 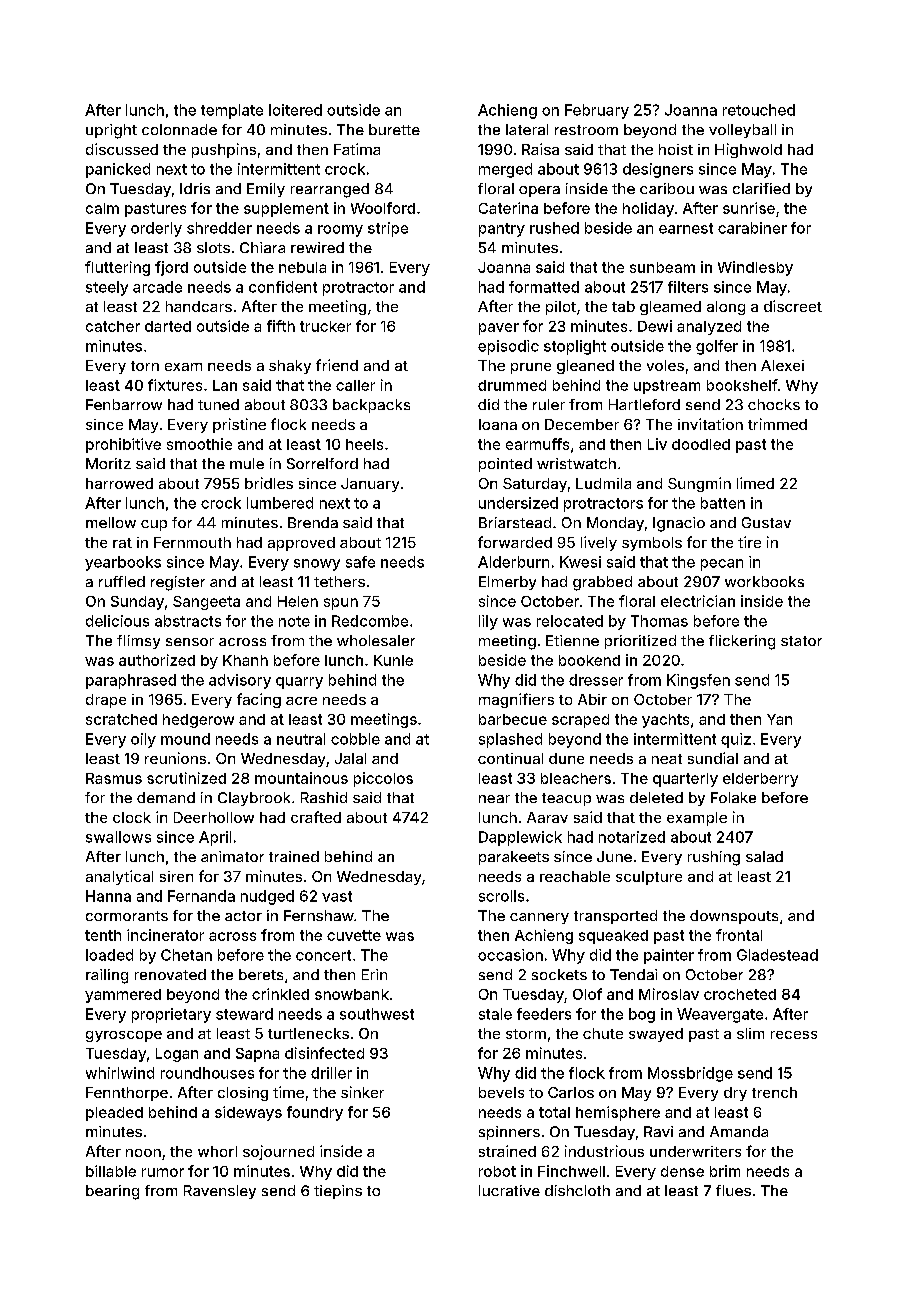 What do you see at coordinates (370, 621) in the document?
I see `Redcombe` at bounding box center [370, 621].
